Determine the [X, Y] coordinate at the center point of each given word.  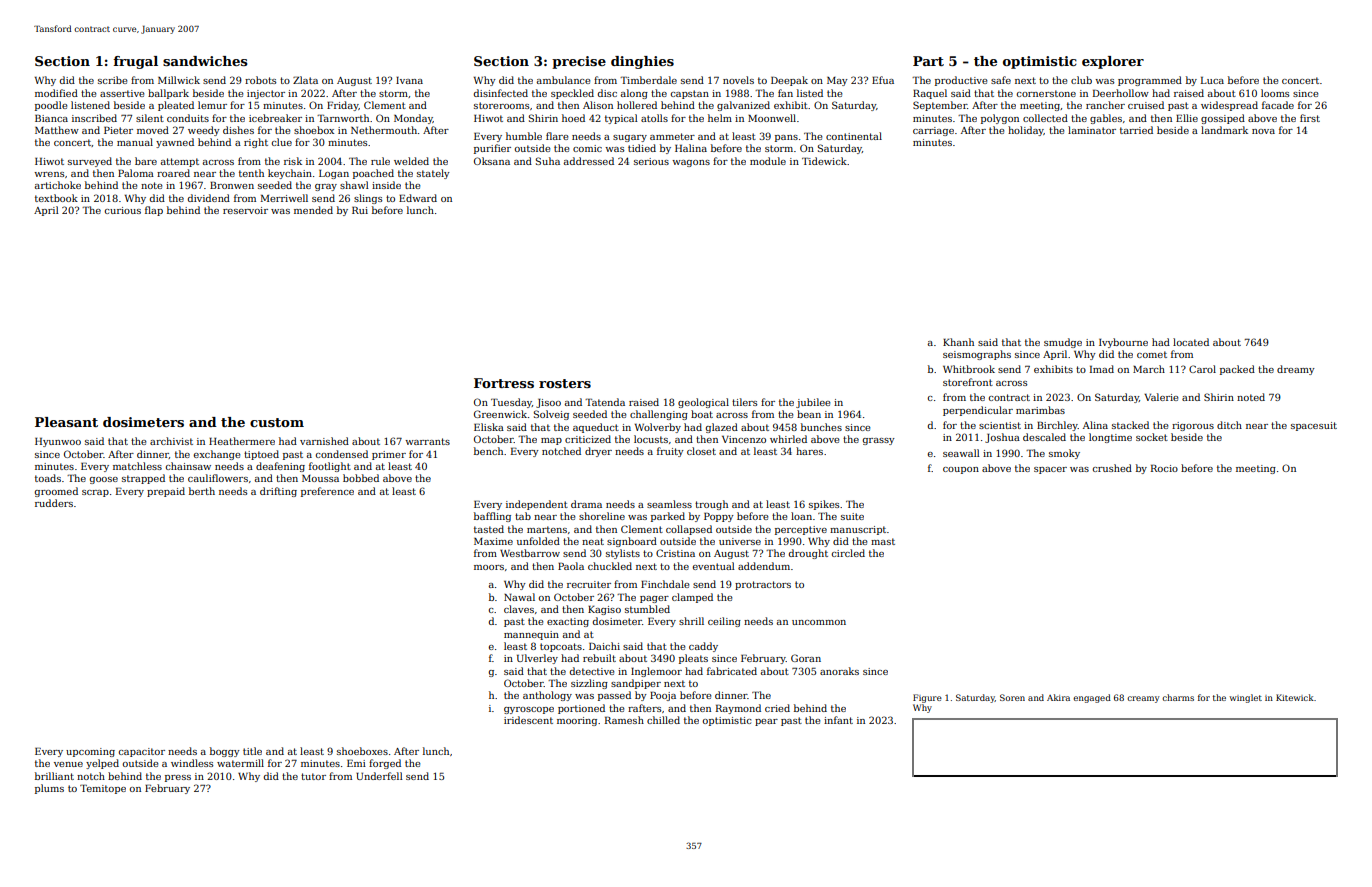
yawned [175, 143]
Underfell [379, 776]
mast [883, 541]
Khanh [958, 342]
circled [848, 553]
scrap [95, 493]
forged [385, 764]
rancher [1105, 105]
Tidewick [824, 161]
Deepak [789, 81]
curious [122, 210]
